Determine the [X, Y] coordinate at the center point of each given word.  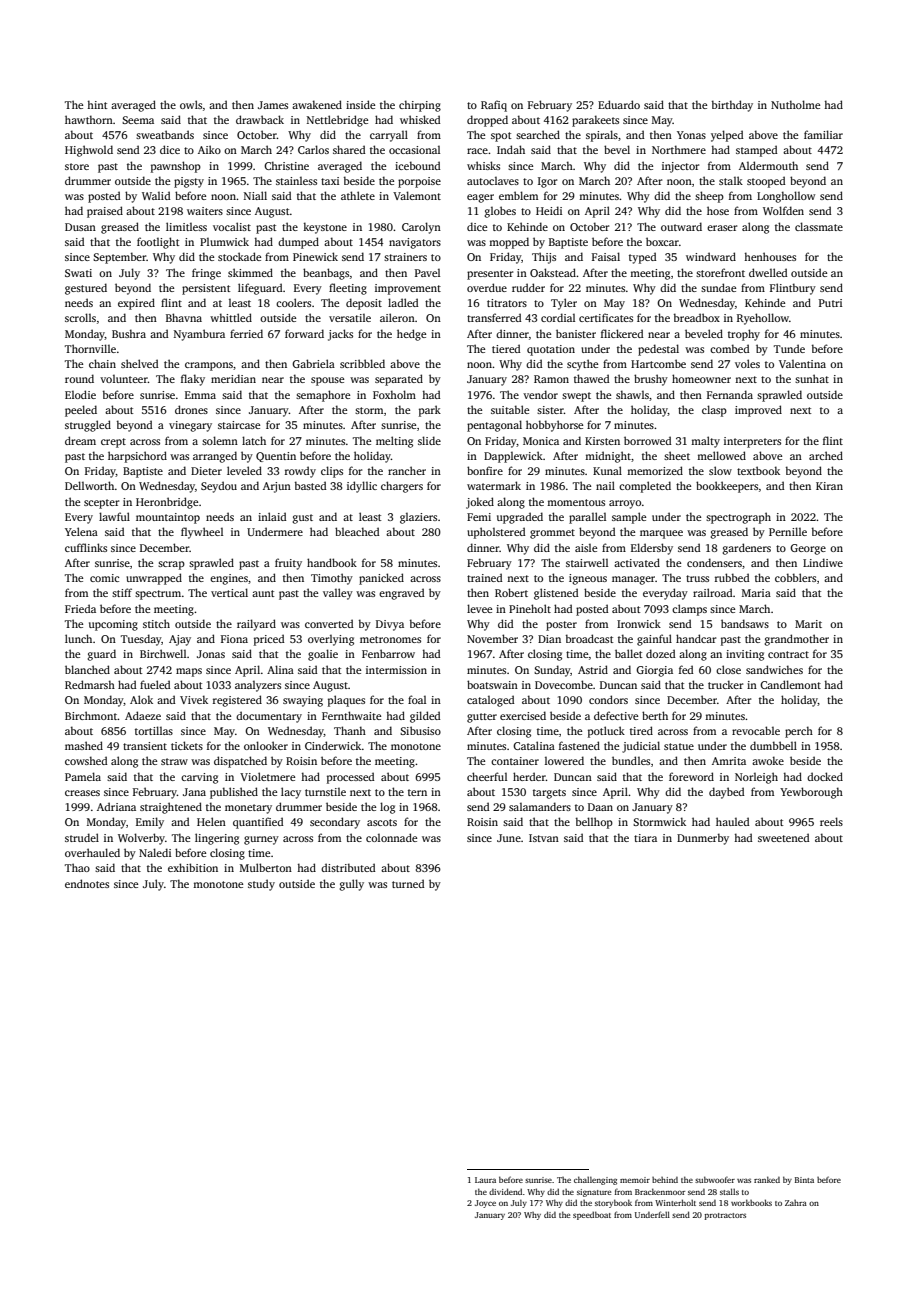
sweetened [784, 837]
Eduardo [619, 104]
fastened [579, 745]
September [120, 258]
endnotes [87, 883]
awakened [317, 104]
